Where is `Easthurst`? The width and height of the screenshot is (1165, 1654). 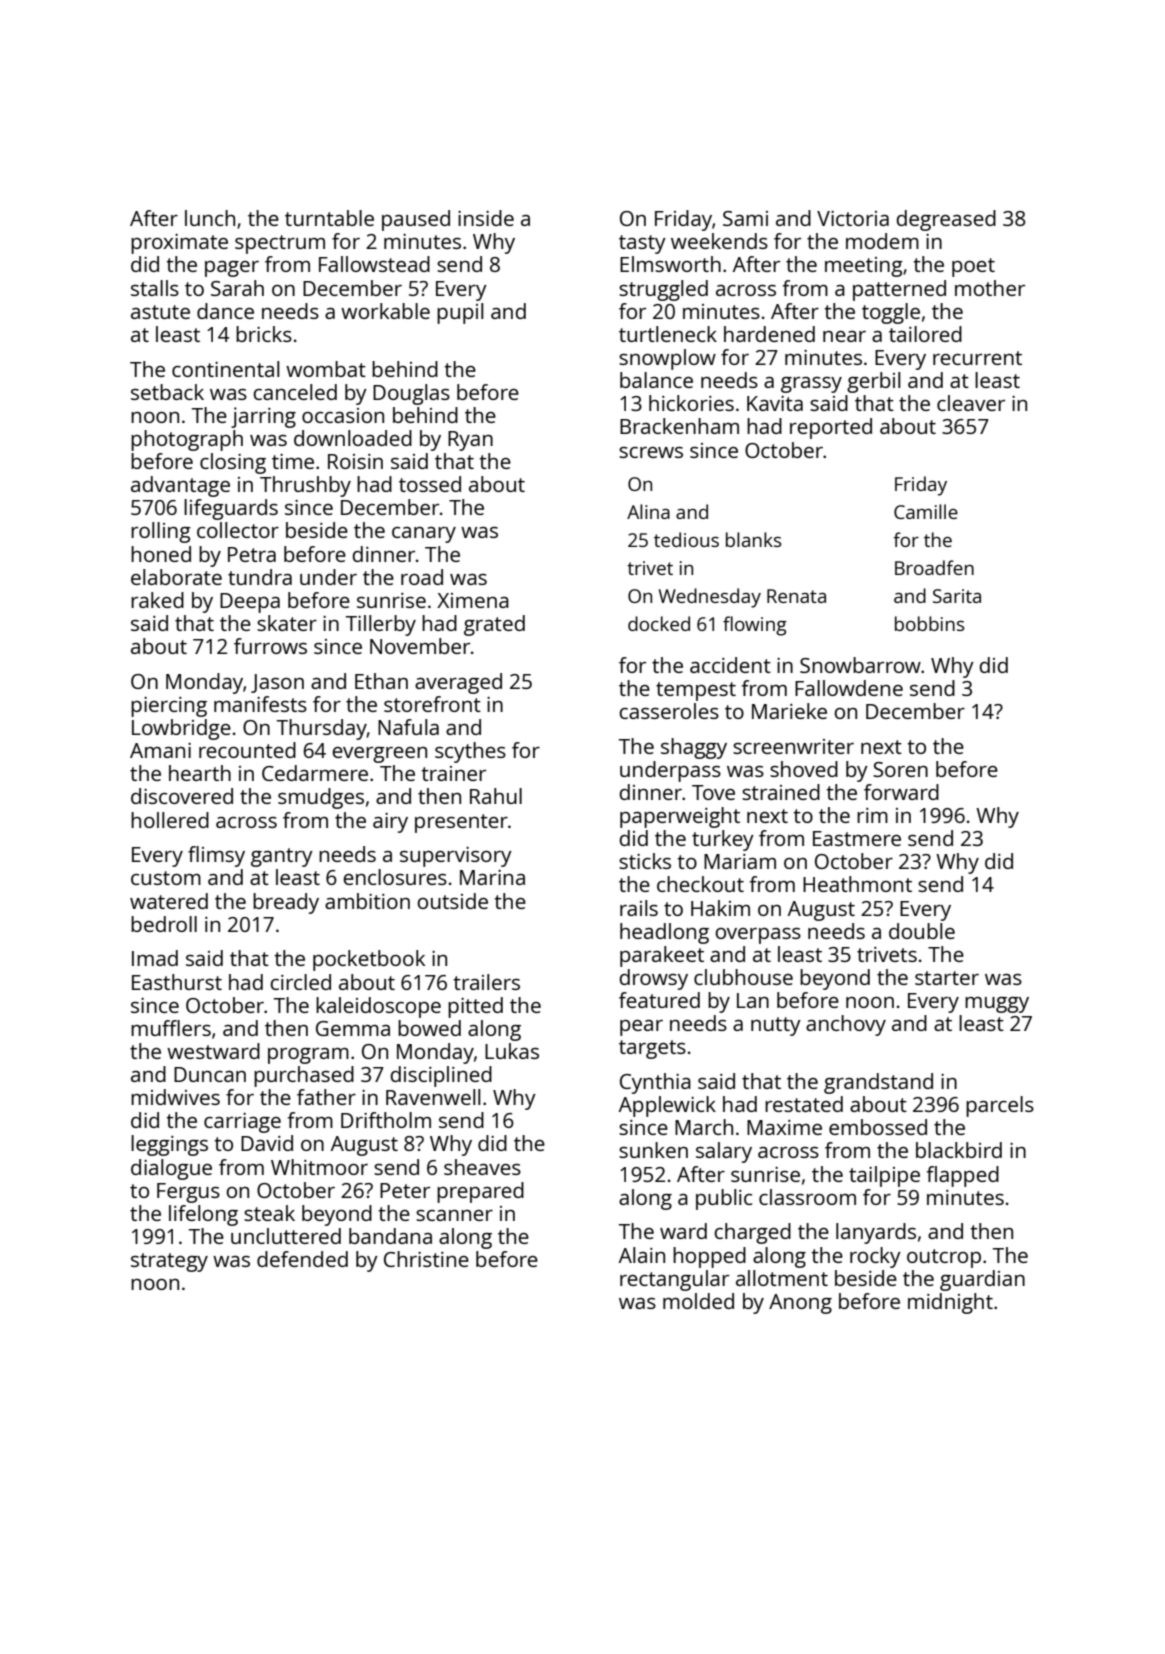
Easthurst is located at coordinates (177, 982).
